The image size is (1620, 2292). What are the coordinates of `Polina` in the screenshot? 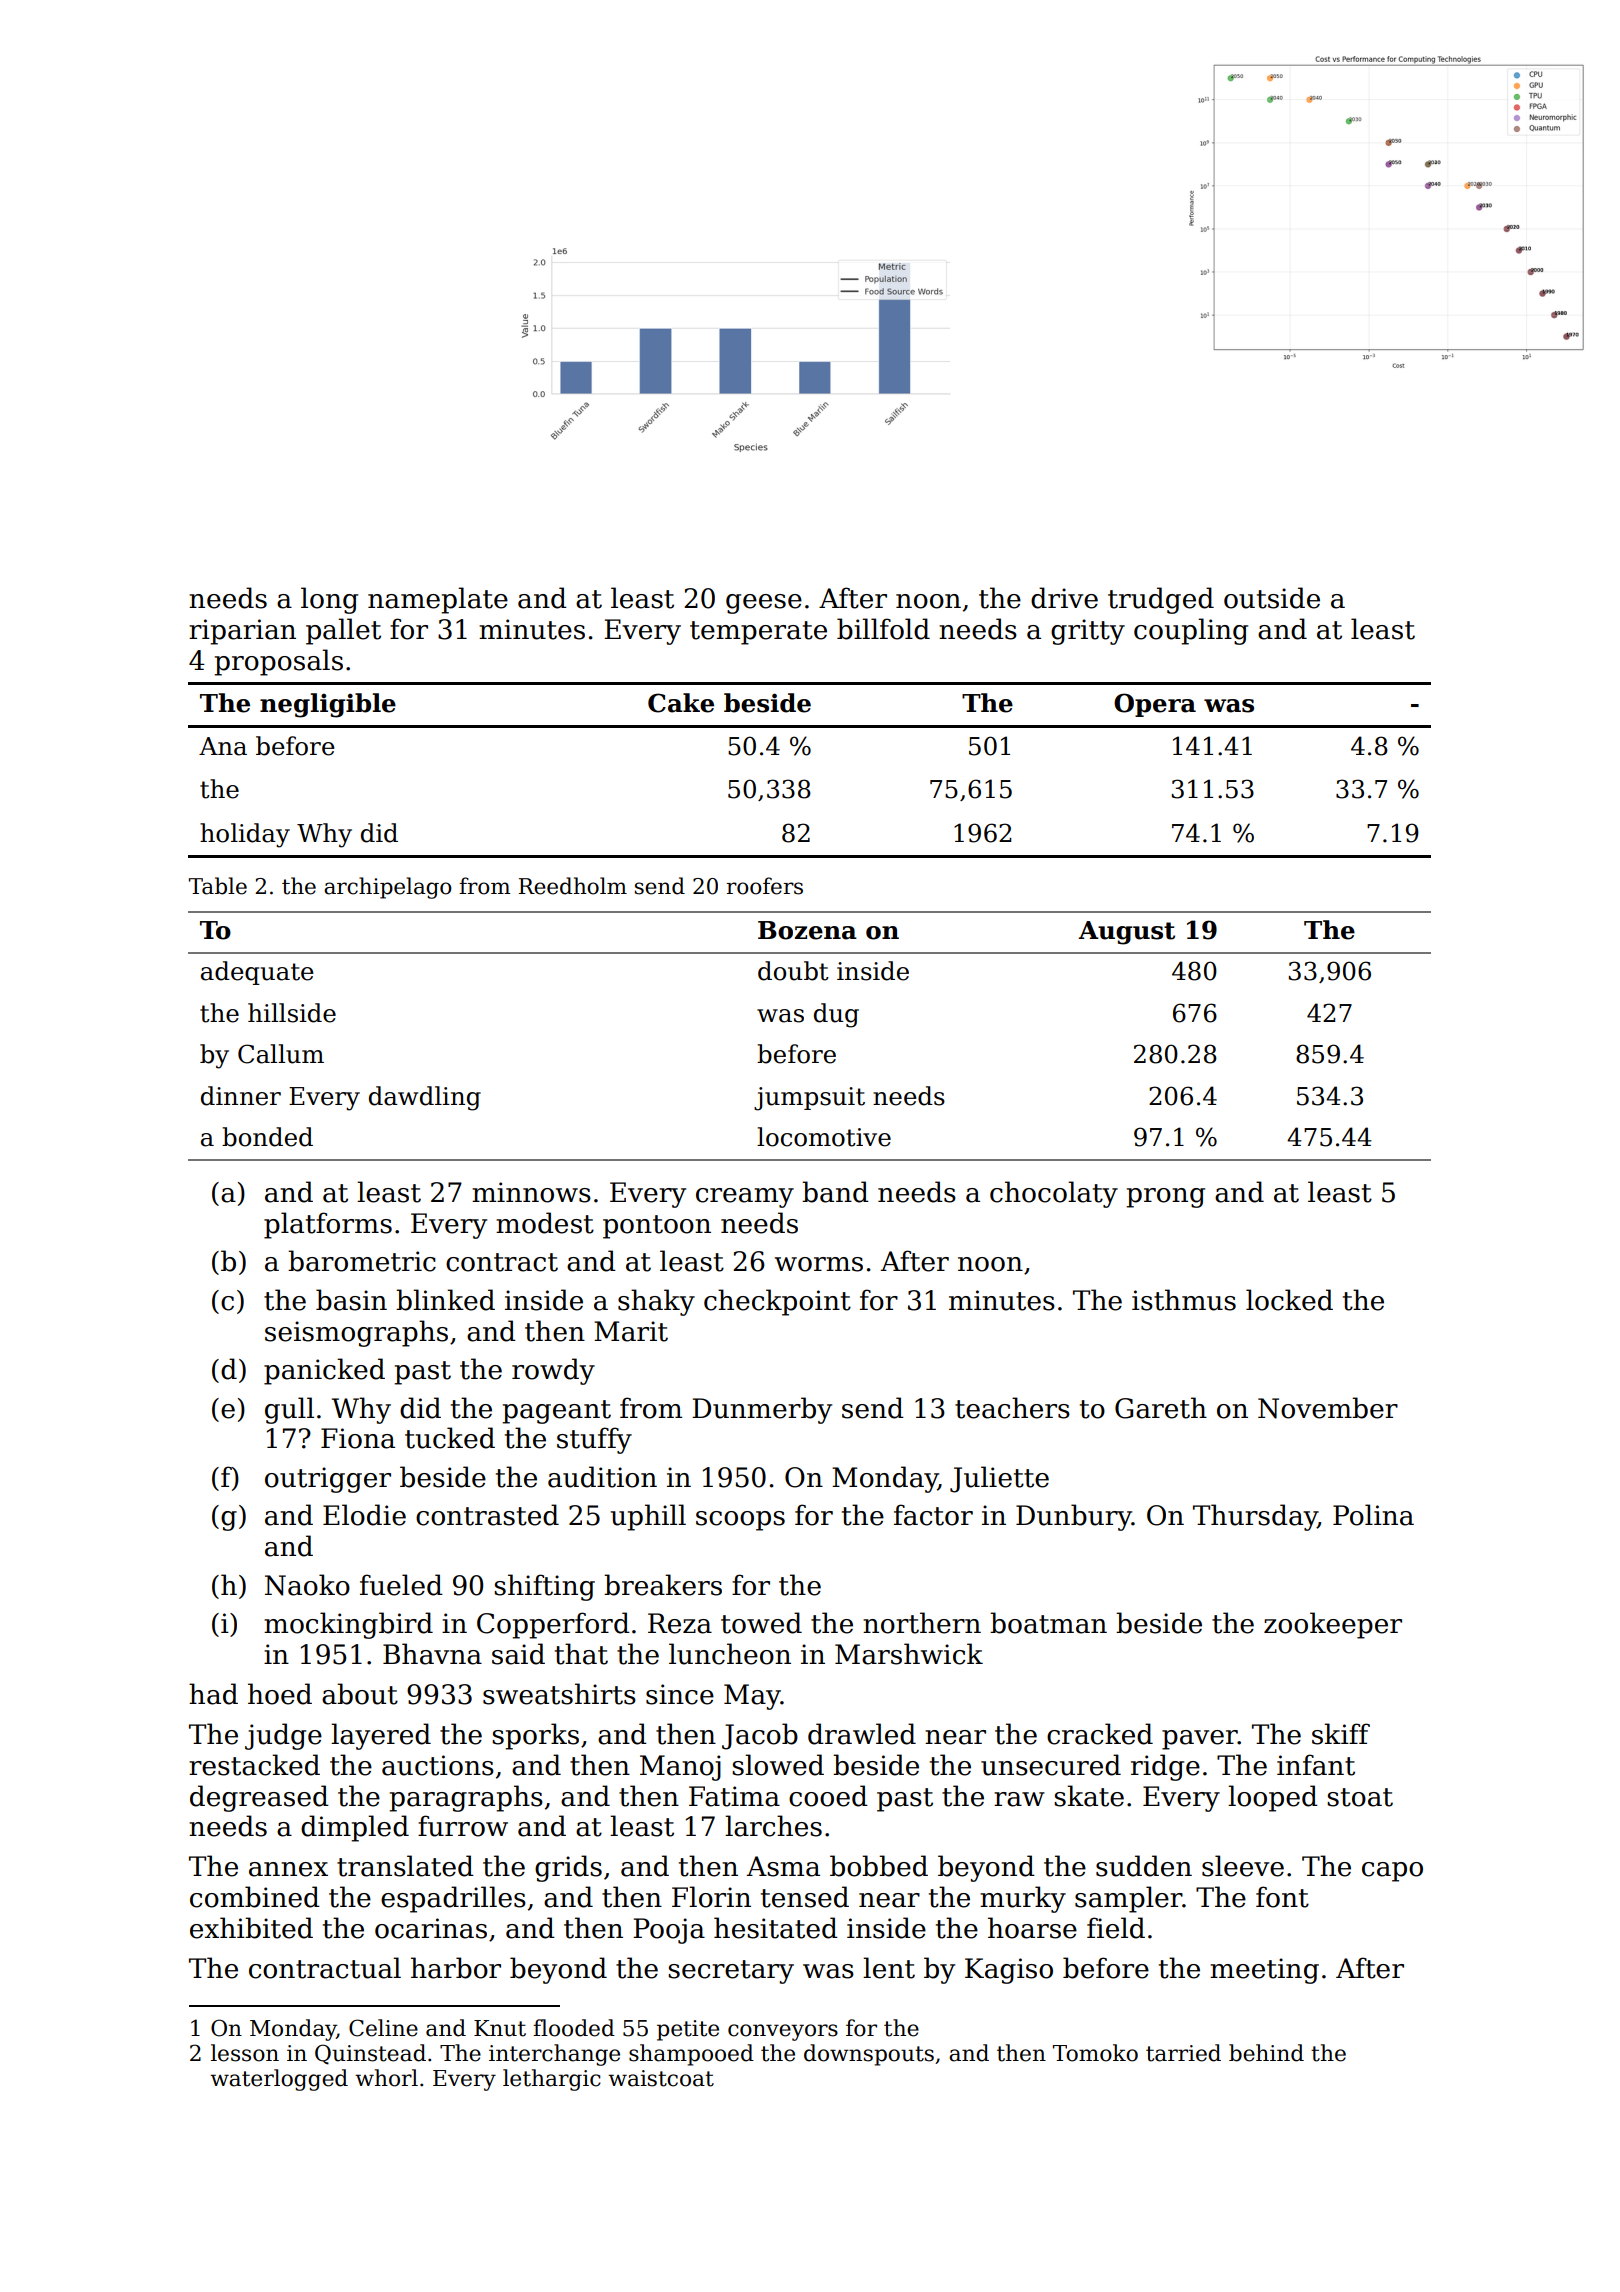 It's located at (1373, 1515).
